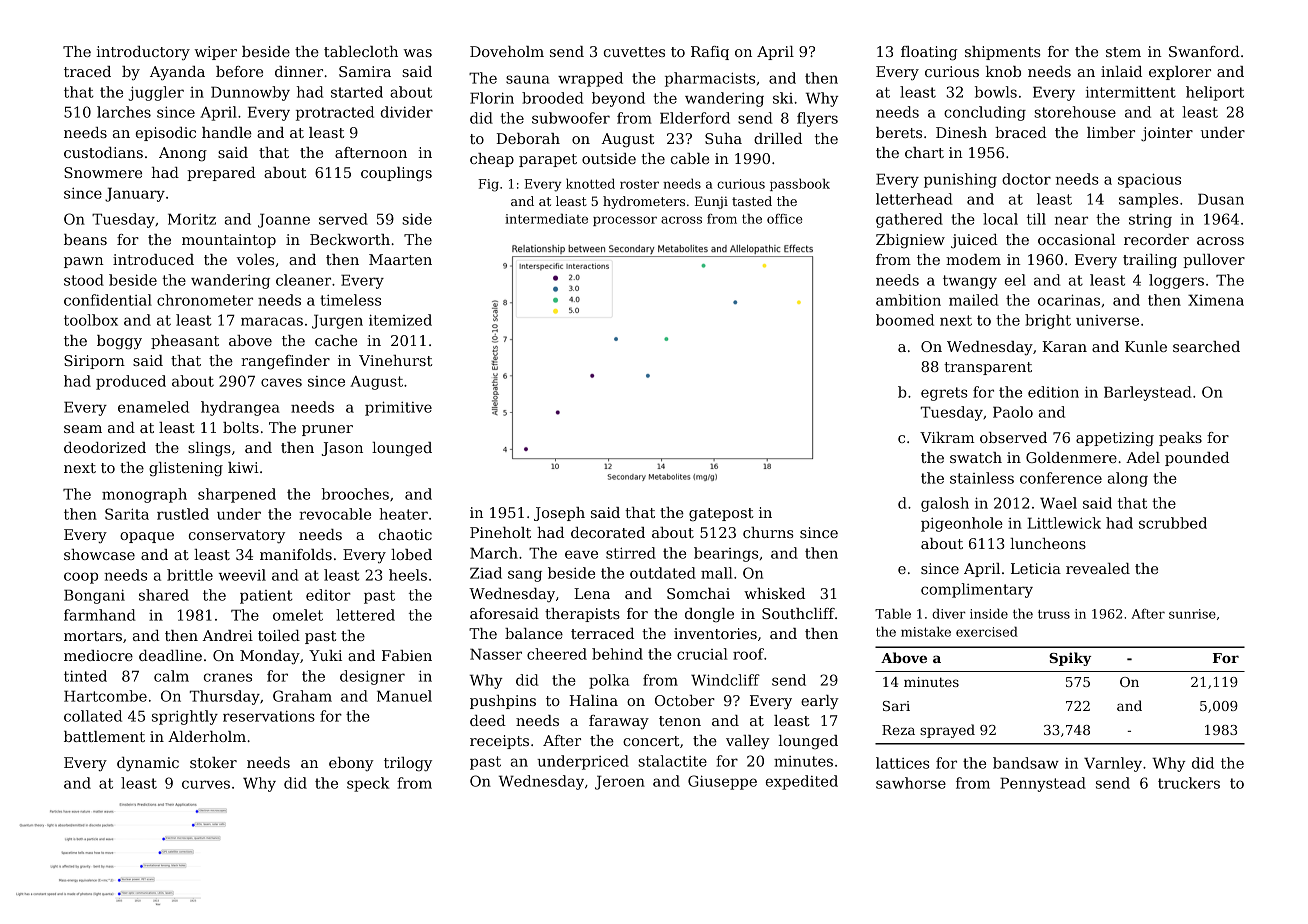 The width and height of the screenshot is (1308, 924). I want to click on Dusan, so click(1221, 199).
